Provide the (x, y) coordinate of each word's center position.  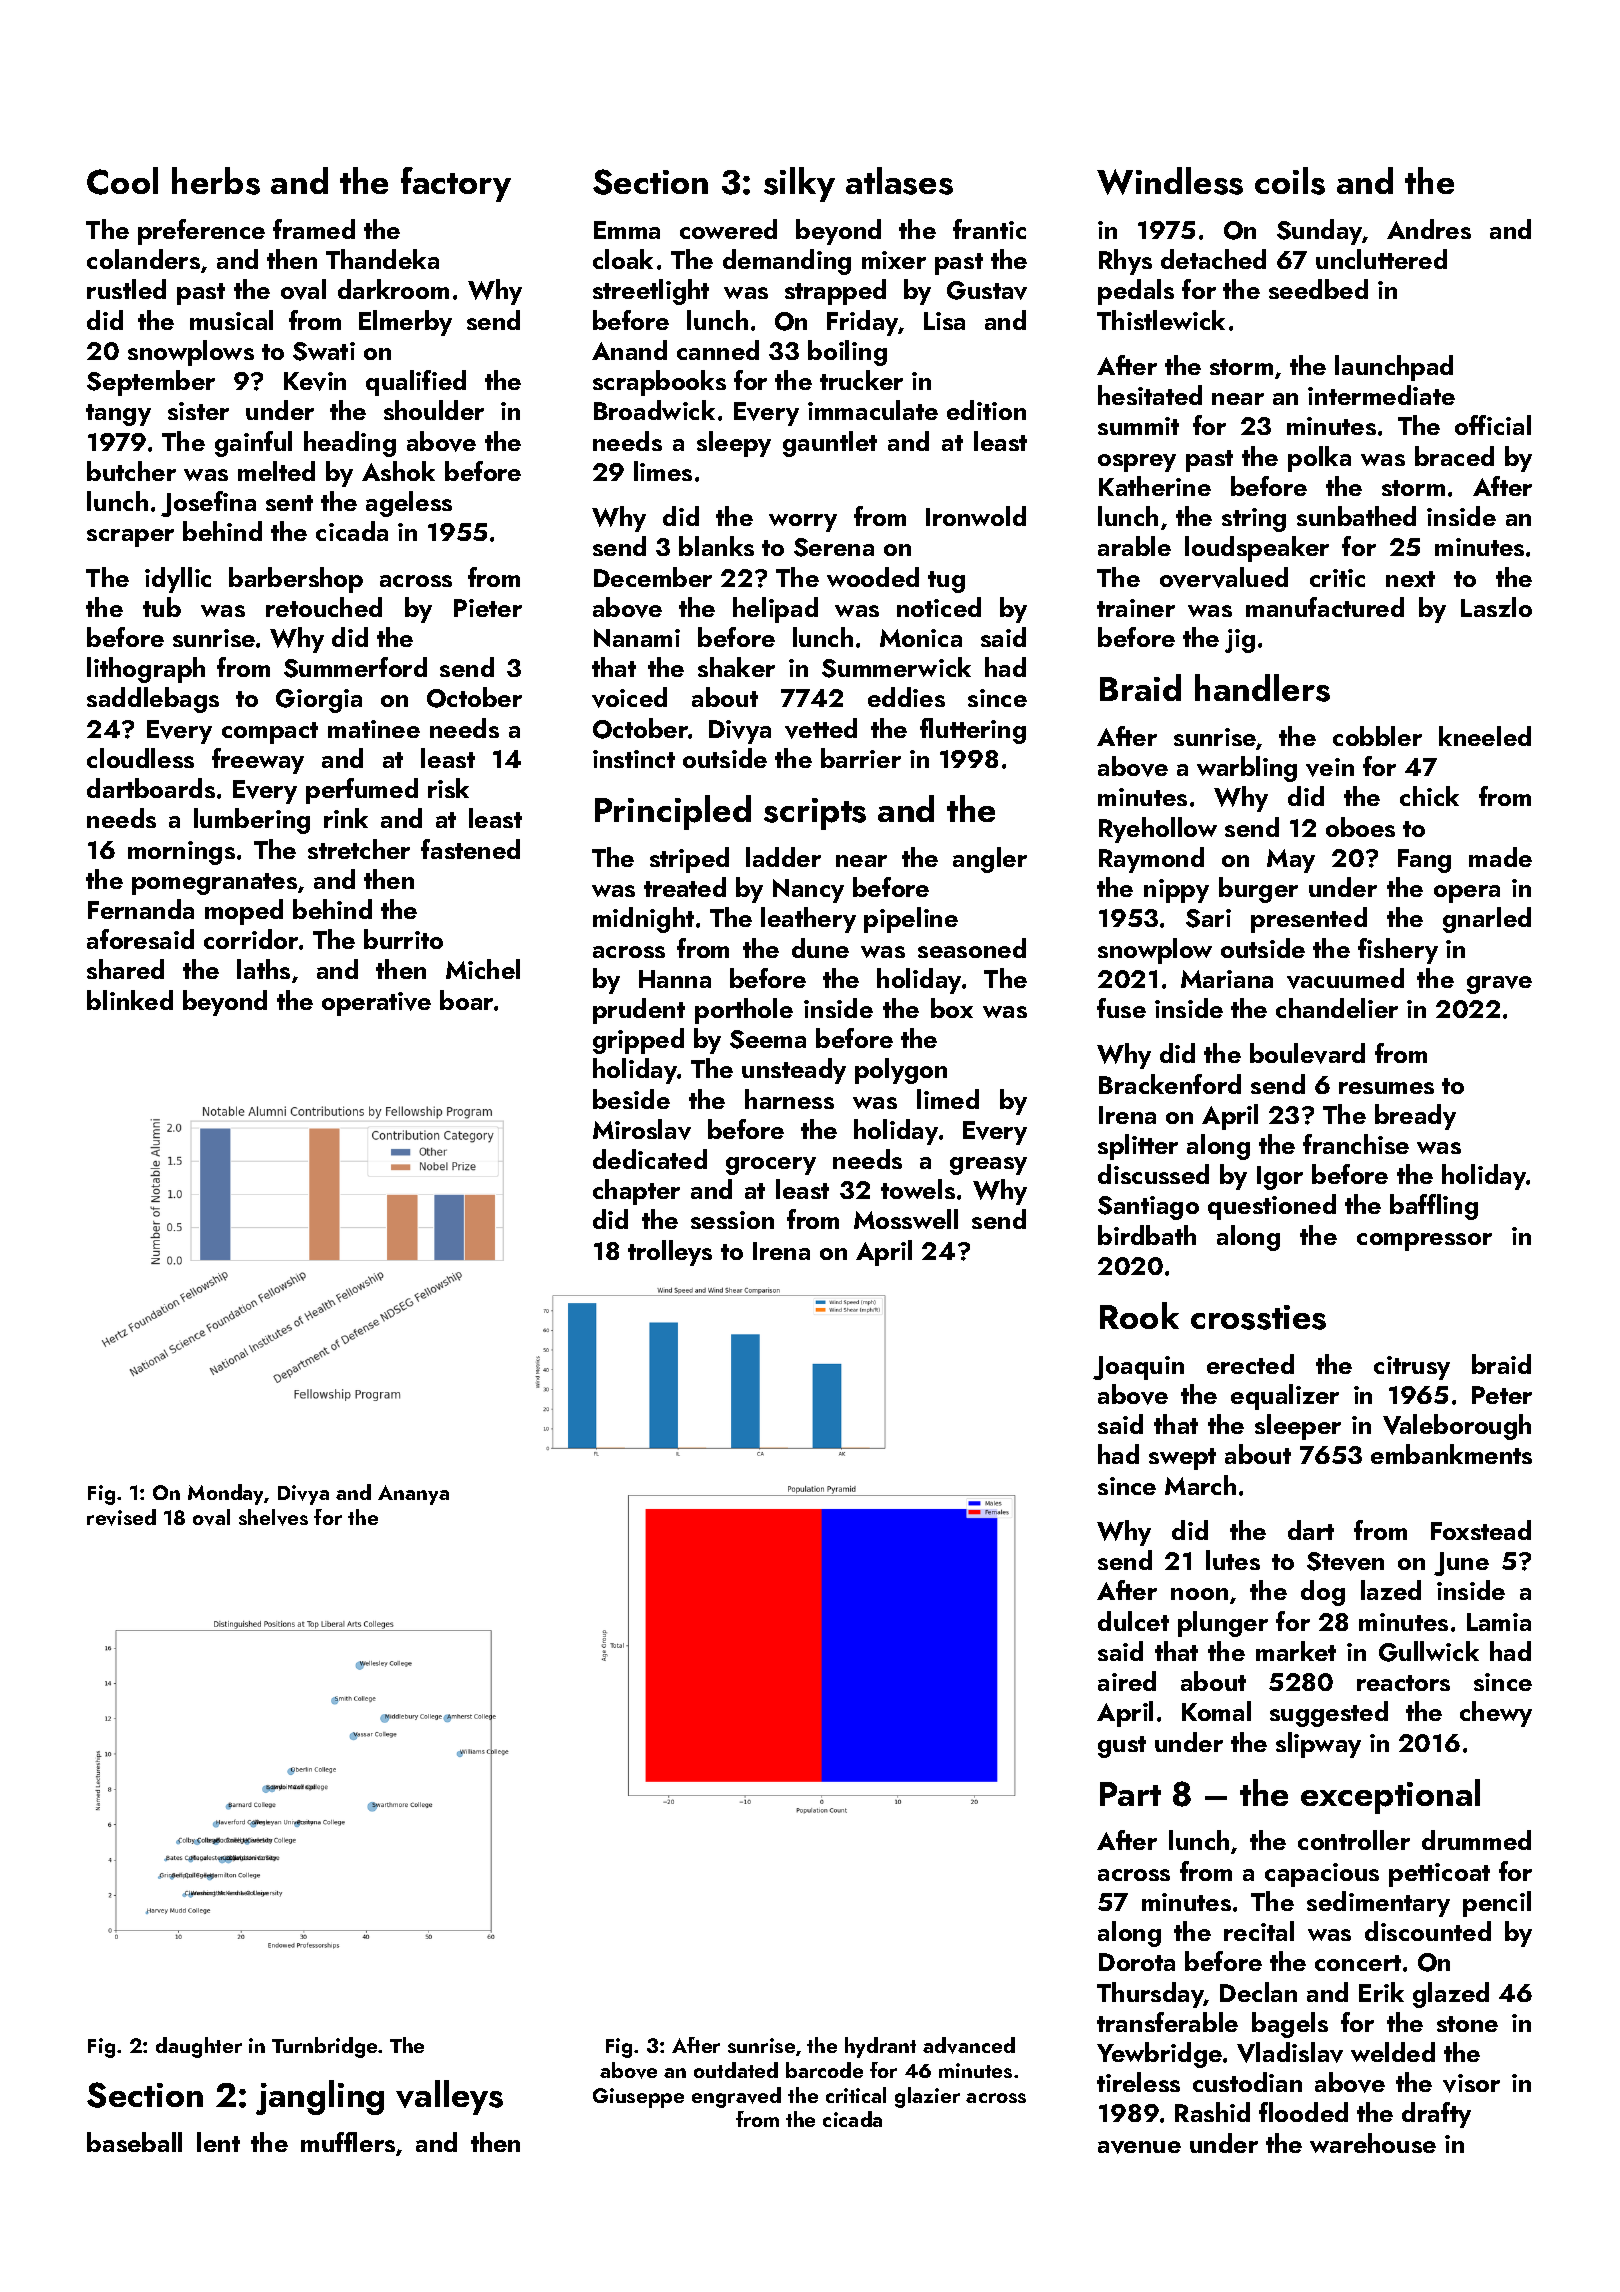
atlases (899, 181)
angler (990, 860)
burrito (403, 939)
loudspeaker (1257, 549)
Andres (1429, 229)
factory (456, 184)
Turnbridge (325, 2047)
